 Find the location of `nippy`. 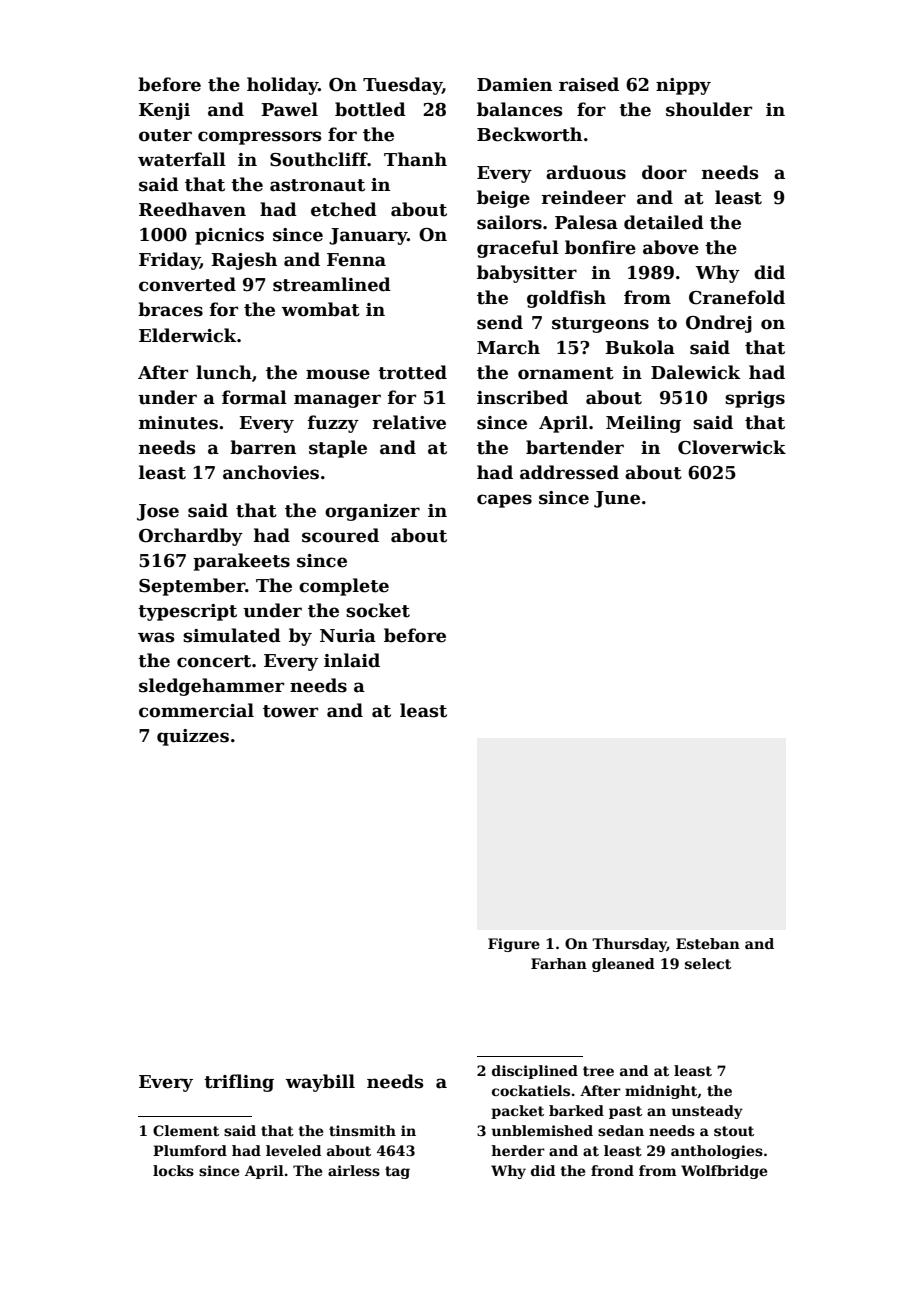

nippy is located at coordinates (683, 86).
